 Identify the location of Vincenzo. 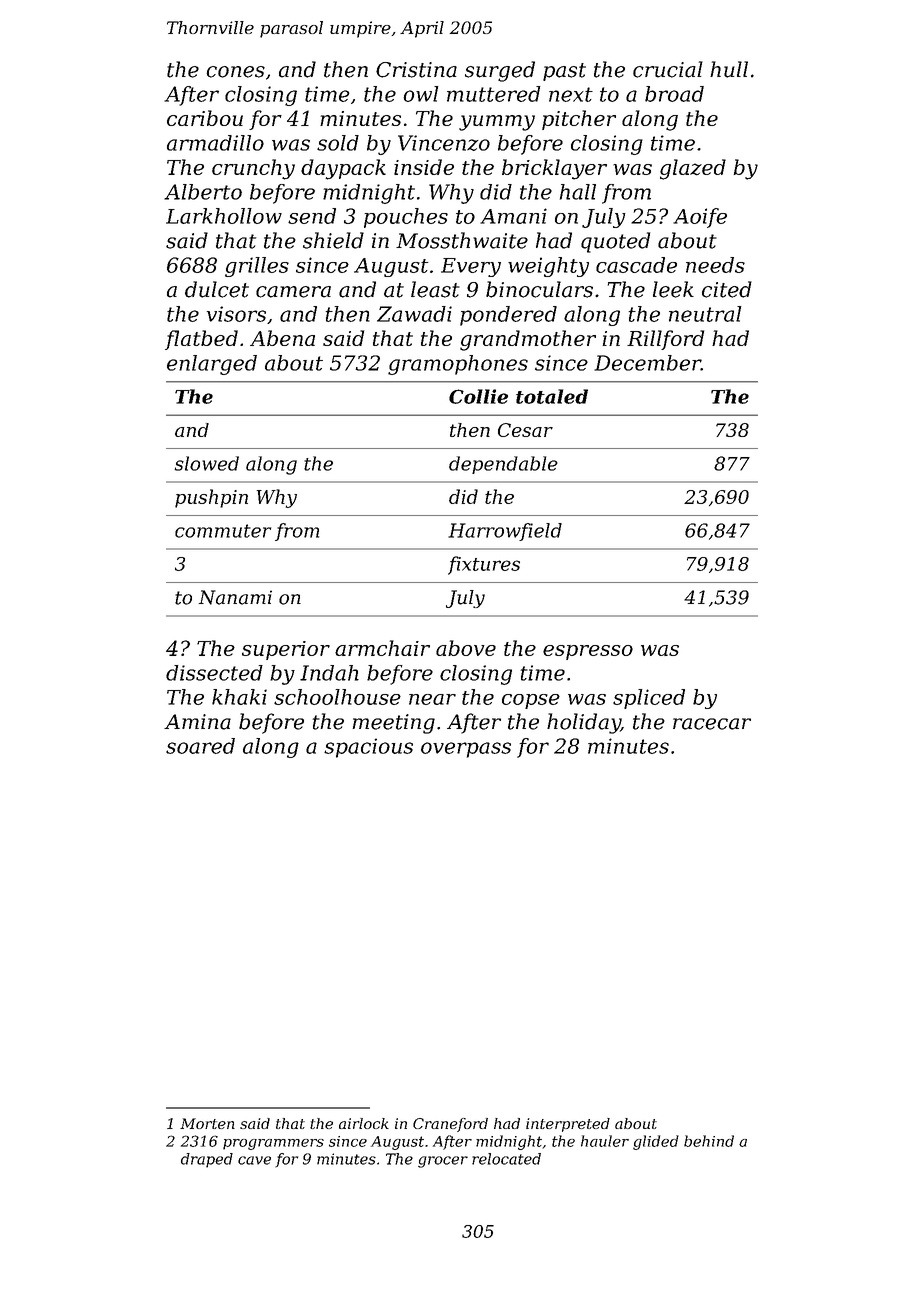
(444, 143).
